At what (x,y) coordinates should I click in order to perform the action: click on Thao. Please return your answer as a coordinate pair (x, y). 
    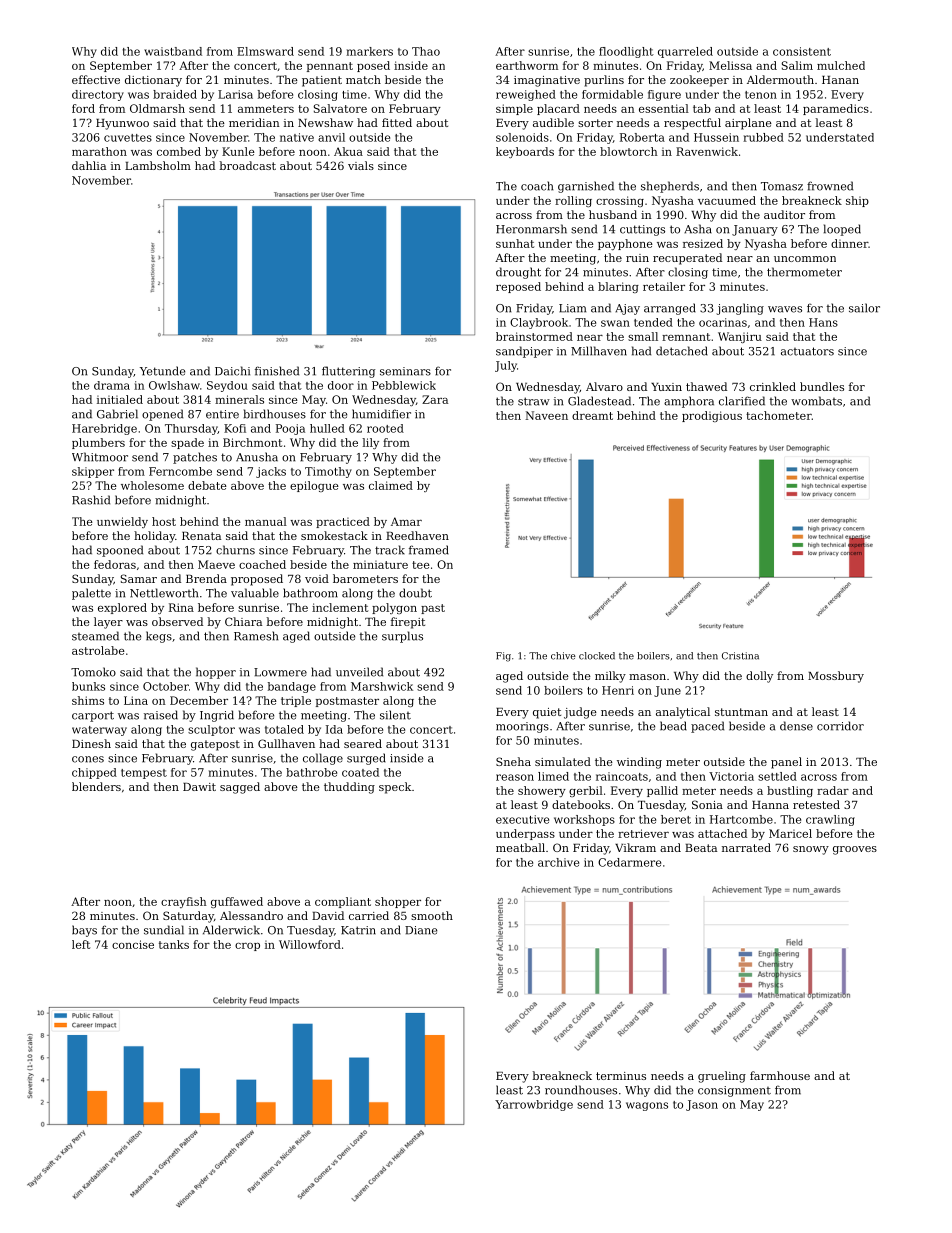
    Looking at the image, I should click on (426, 51).
